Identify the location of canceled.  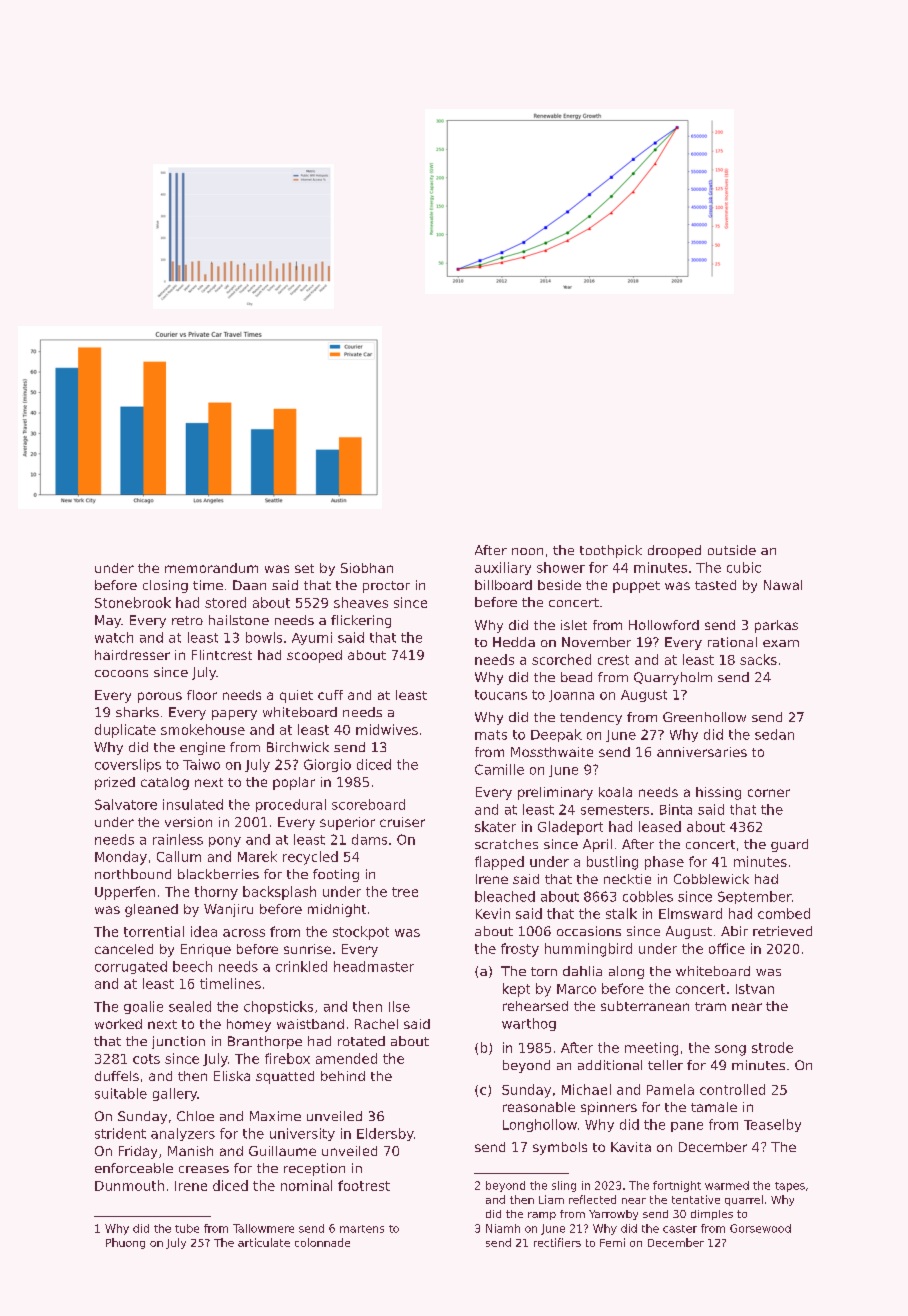
(124, 949).
